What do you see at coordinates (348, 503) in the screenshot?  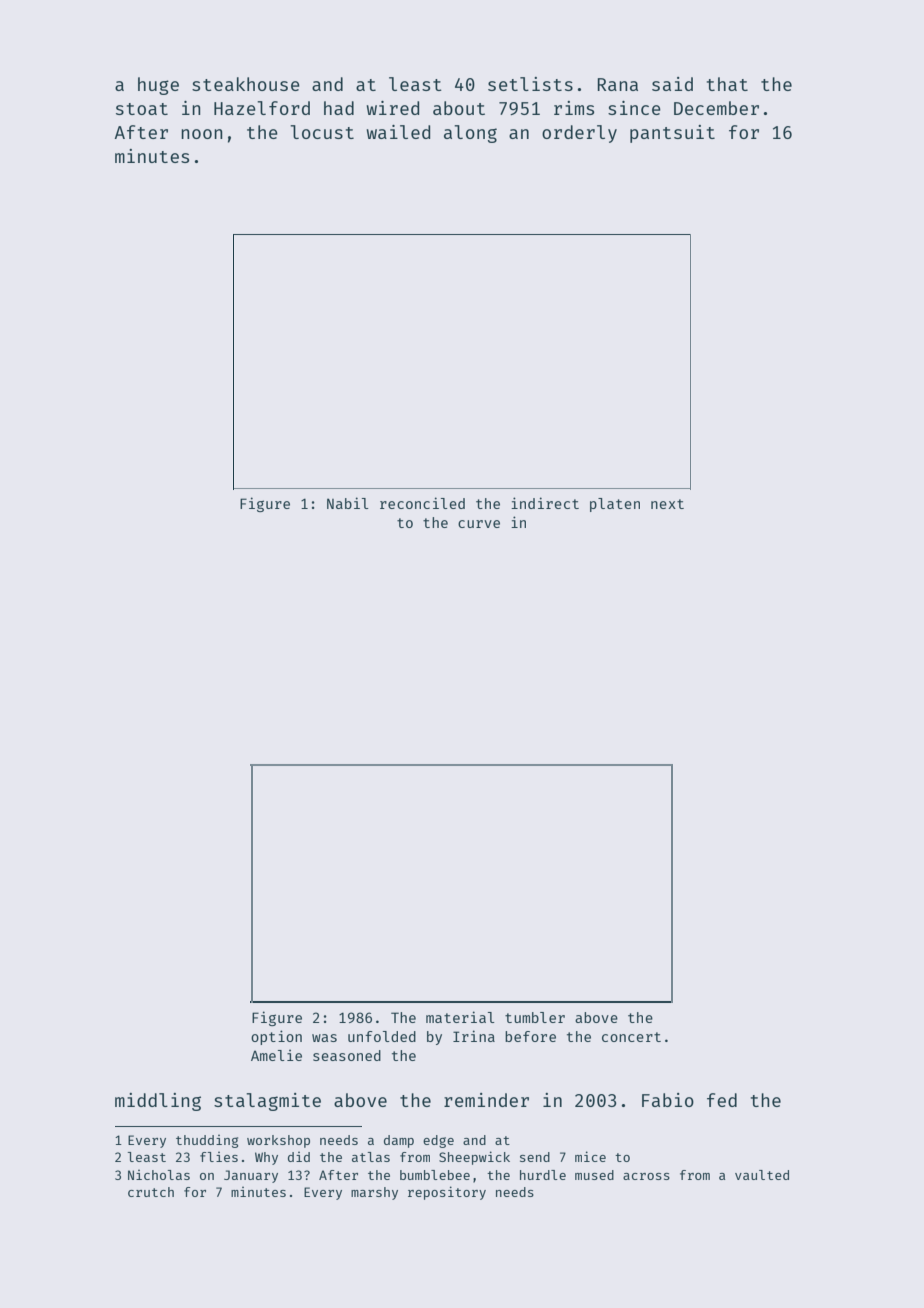 I see `Nabil` at bounding box center [348, 503].
